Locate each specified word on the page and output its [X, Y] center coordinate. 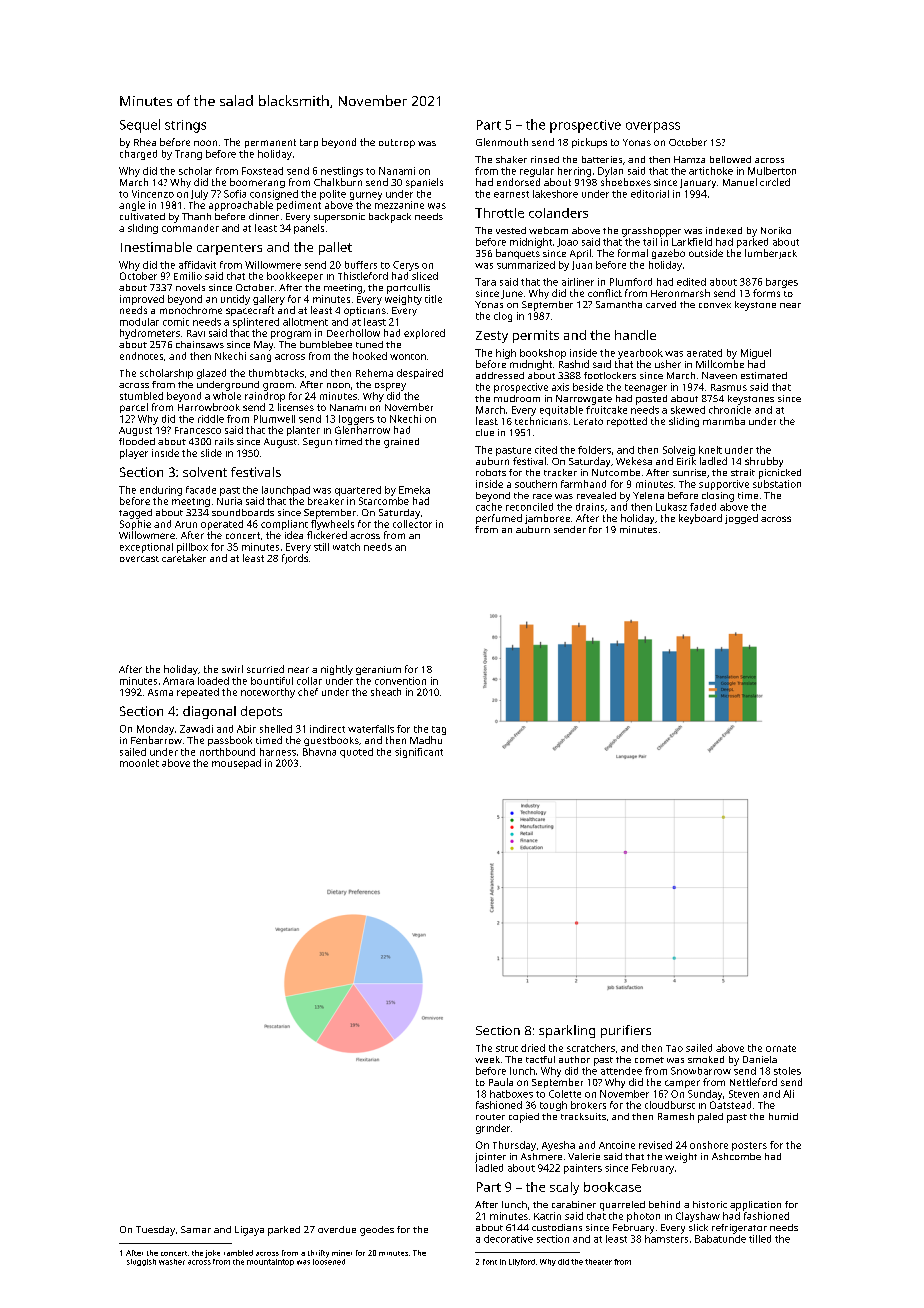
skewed [688, 410]
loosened [329, 1262]
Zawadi [196, 729]
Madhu [426, 740]
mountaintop [270, 1262]
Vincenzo [153, 194]
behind [664, 1204]
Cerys [406, 266]
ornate [781, 1048]
